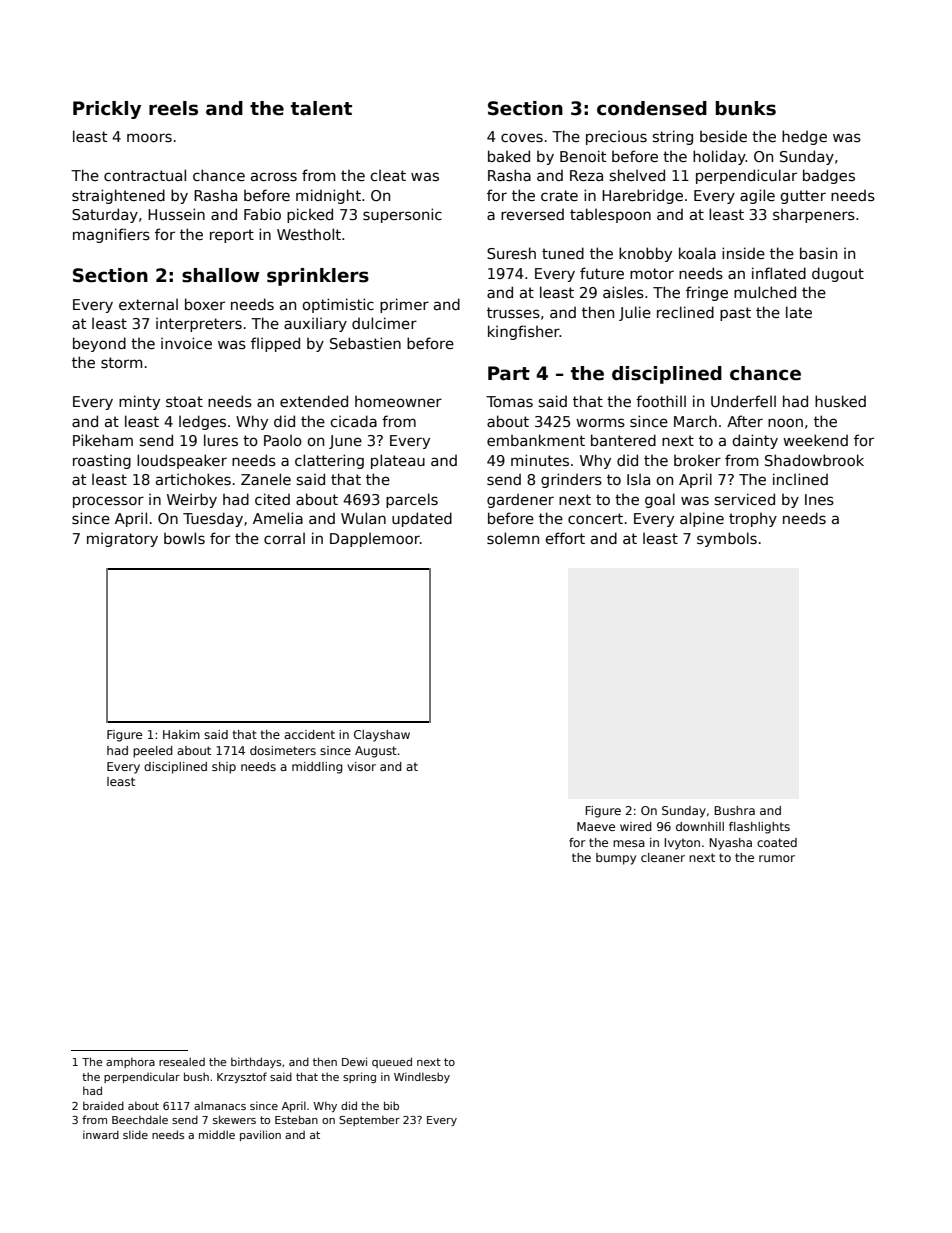 The width and height of the screenshot is (952, 1233). I want to click on pavilion, so click(260, 1135).
